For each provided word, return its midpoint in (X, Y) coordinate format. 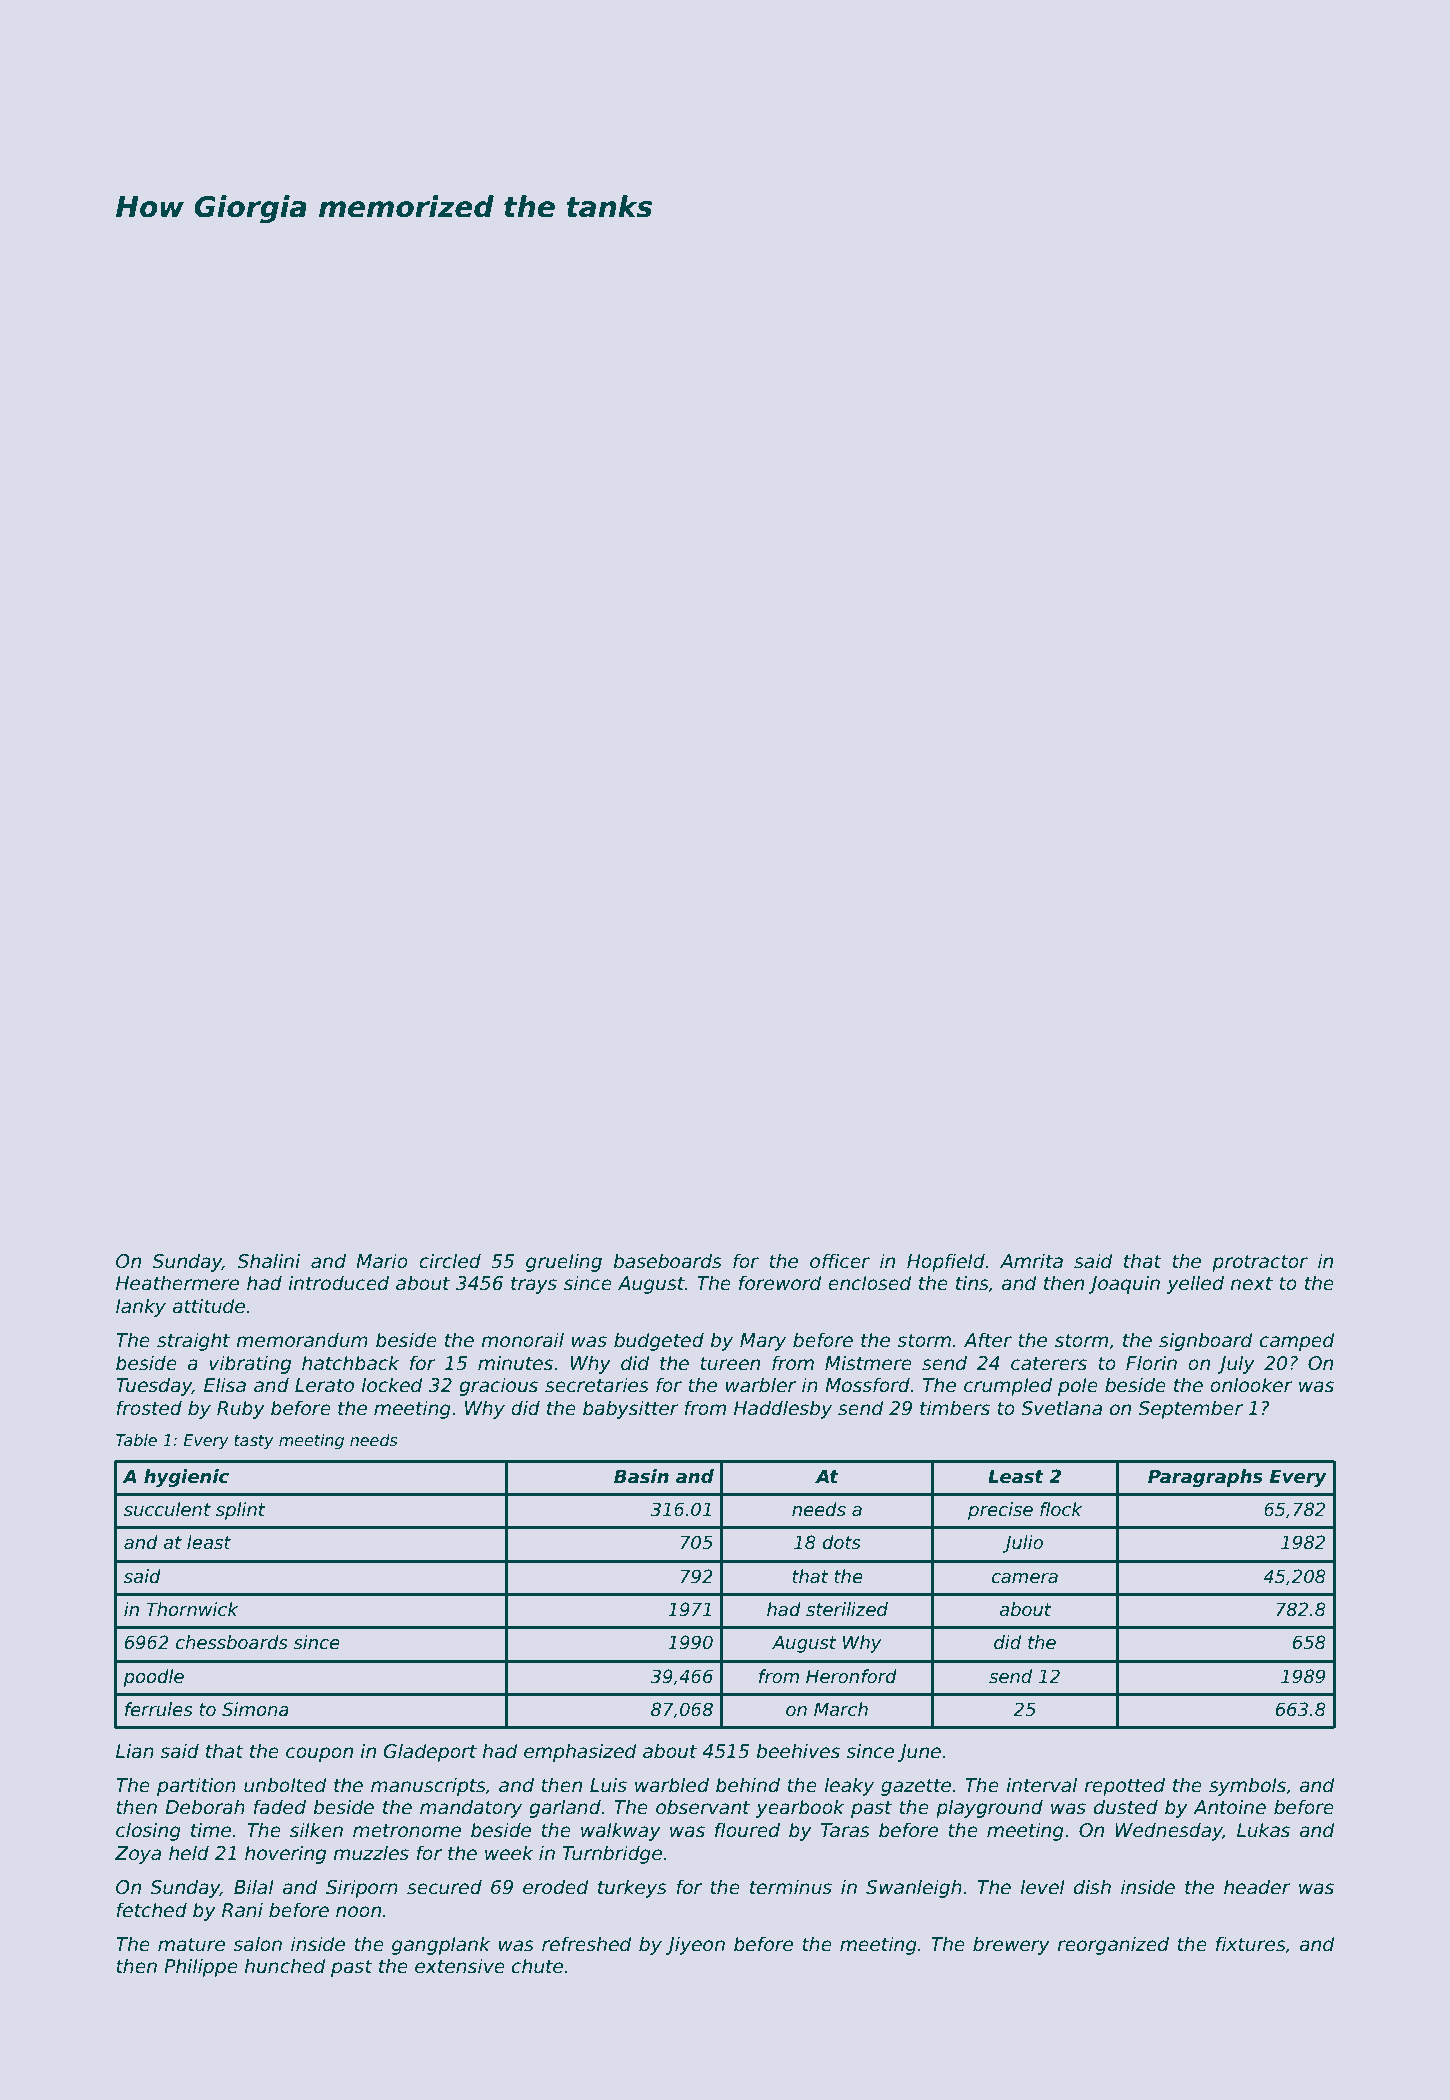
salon (257, 1944)
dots (842, 1542)
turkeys (632, 1888)
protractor (1260, 1263)
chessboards (232, 1642)
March (841, 1709)
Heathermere (177, 1283)
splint (241, 1511)
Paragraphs (1205, 1478)
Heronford (851, 1676)
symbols (1247, 1786)
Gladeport (430, 1752)
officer (840, 1261)
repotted (1125, 1786)
